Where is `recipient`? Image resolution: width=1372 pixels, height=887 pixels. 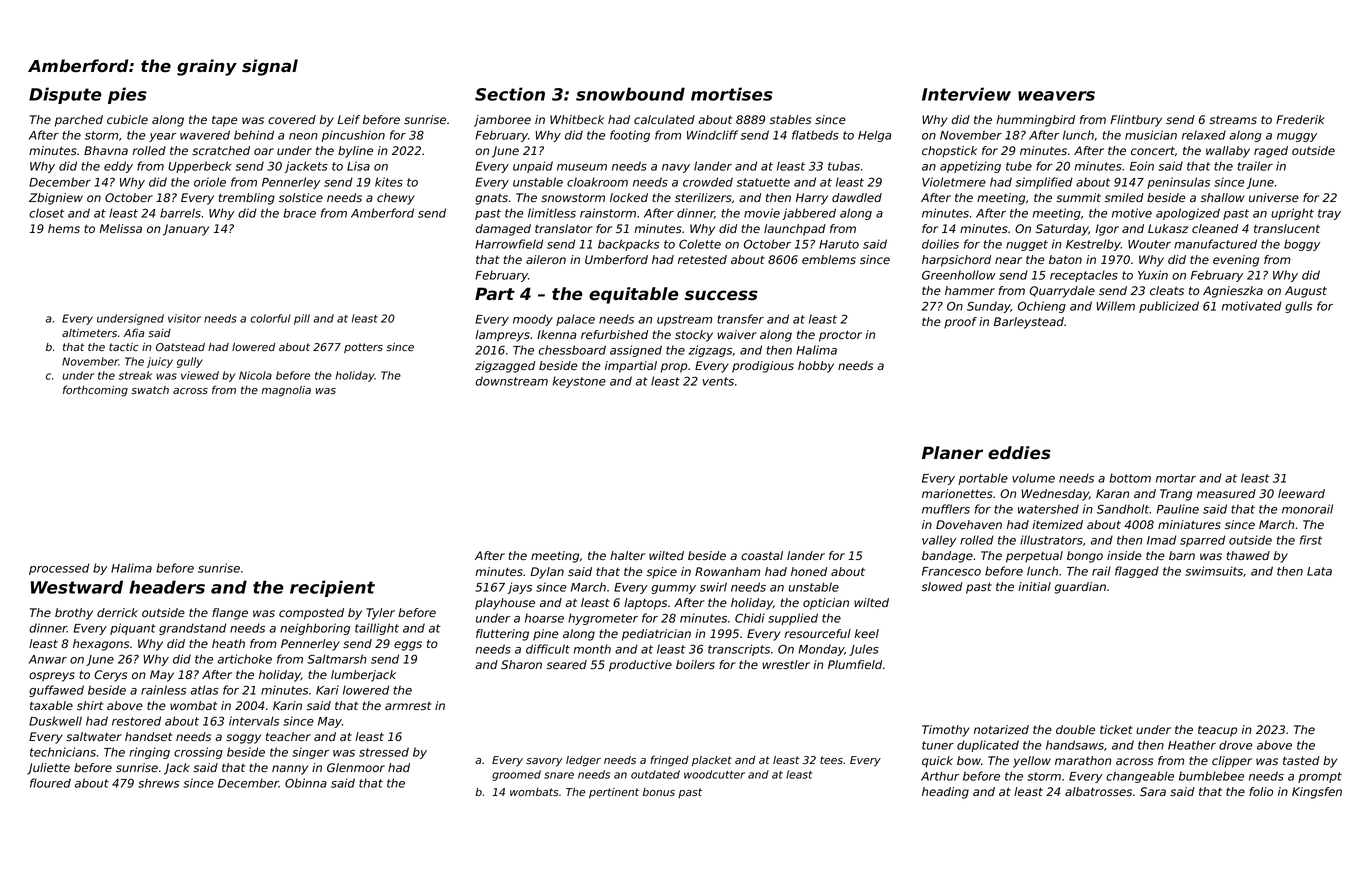 recipient is located at coordinates (332, 588).
